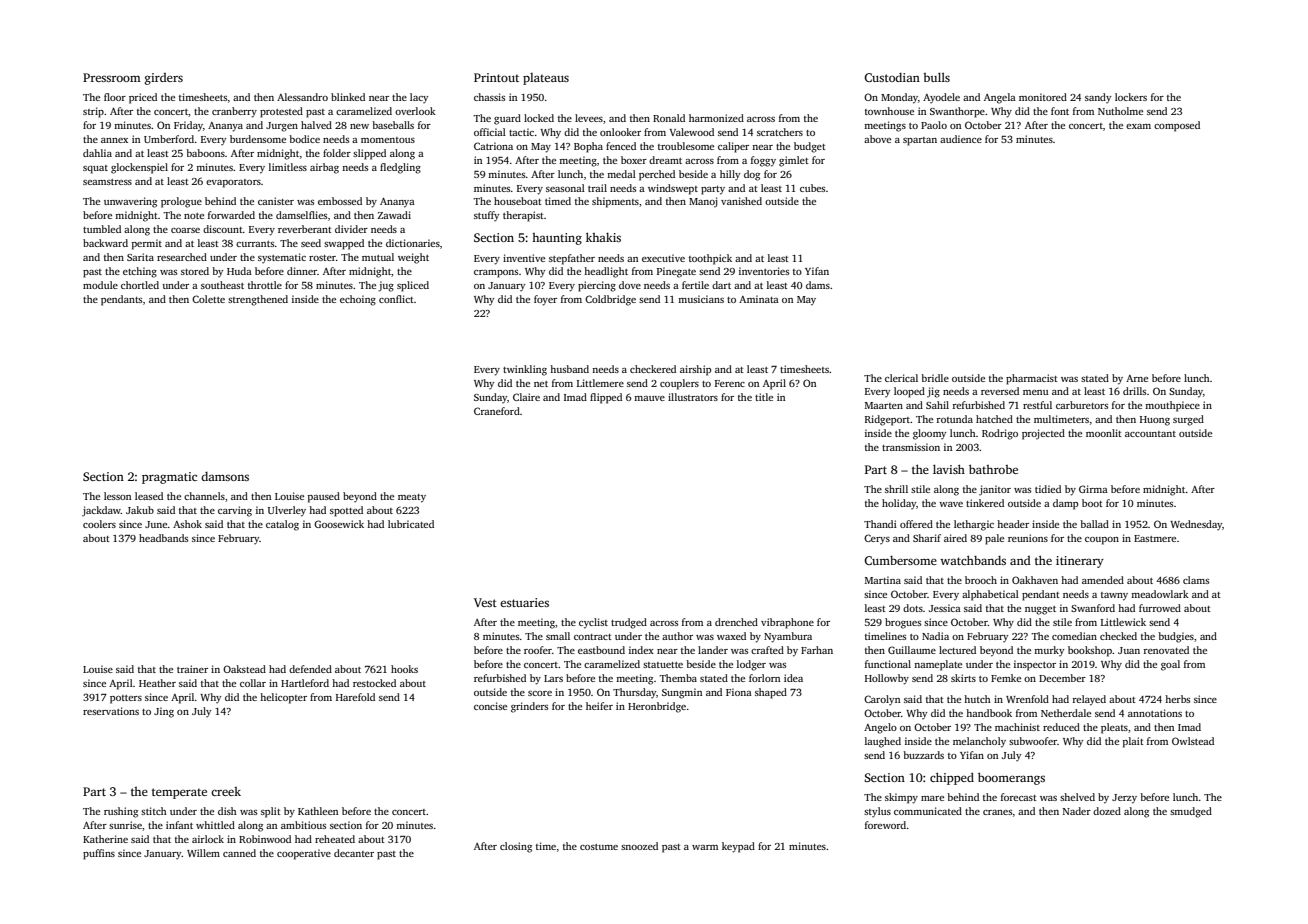 This image has height=924, width=1308. Describe the element at coordinates (318, 811) in the image. I see `Kathleen` at that location.
